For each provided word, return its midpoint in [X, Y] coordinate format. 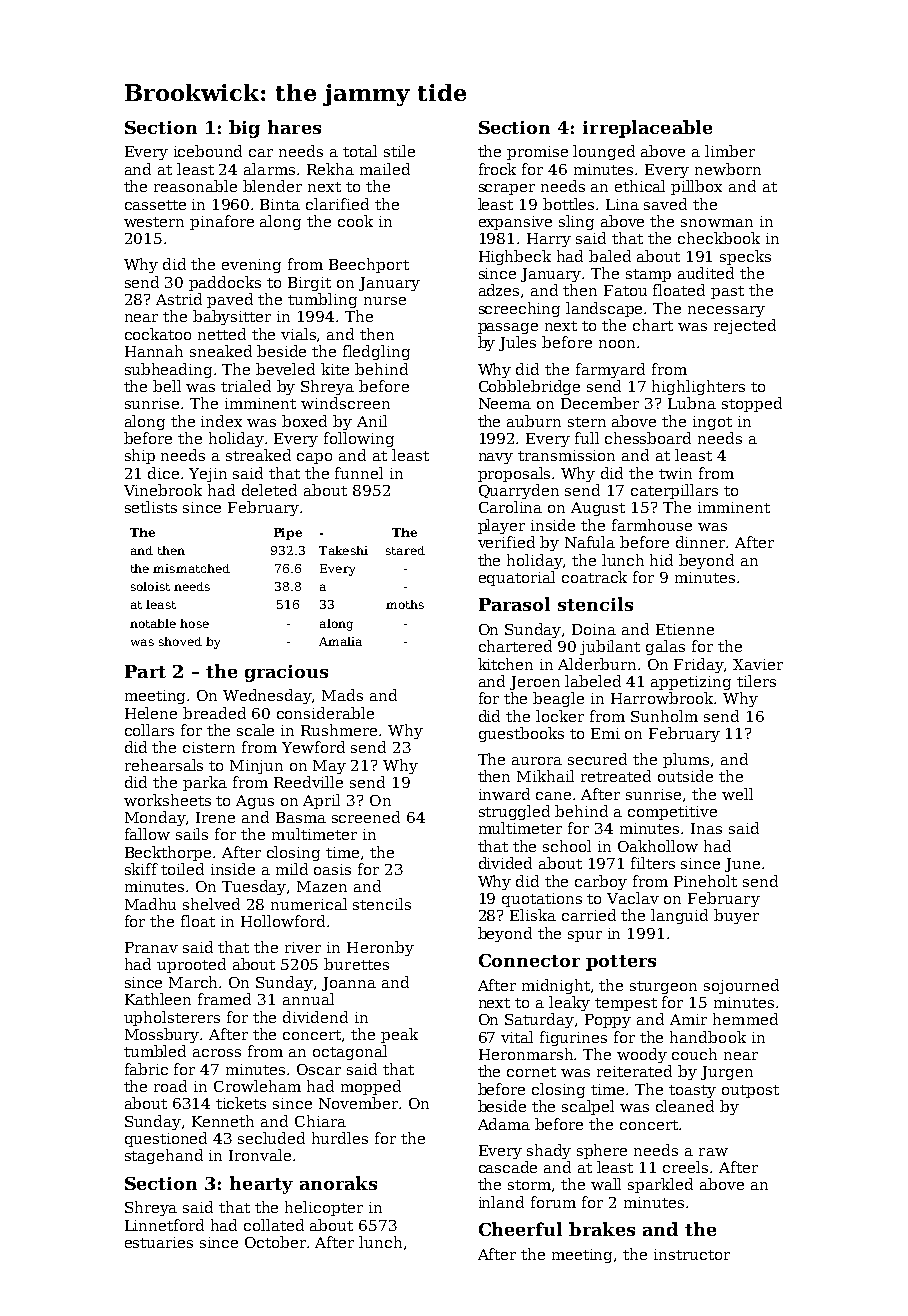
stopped [752, 404]
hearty [261, 1185]
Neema [505, 403]
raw [713, 1152]
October [276, 1242]
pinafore [222, 222]
